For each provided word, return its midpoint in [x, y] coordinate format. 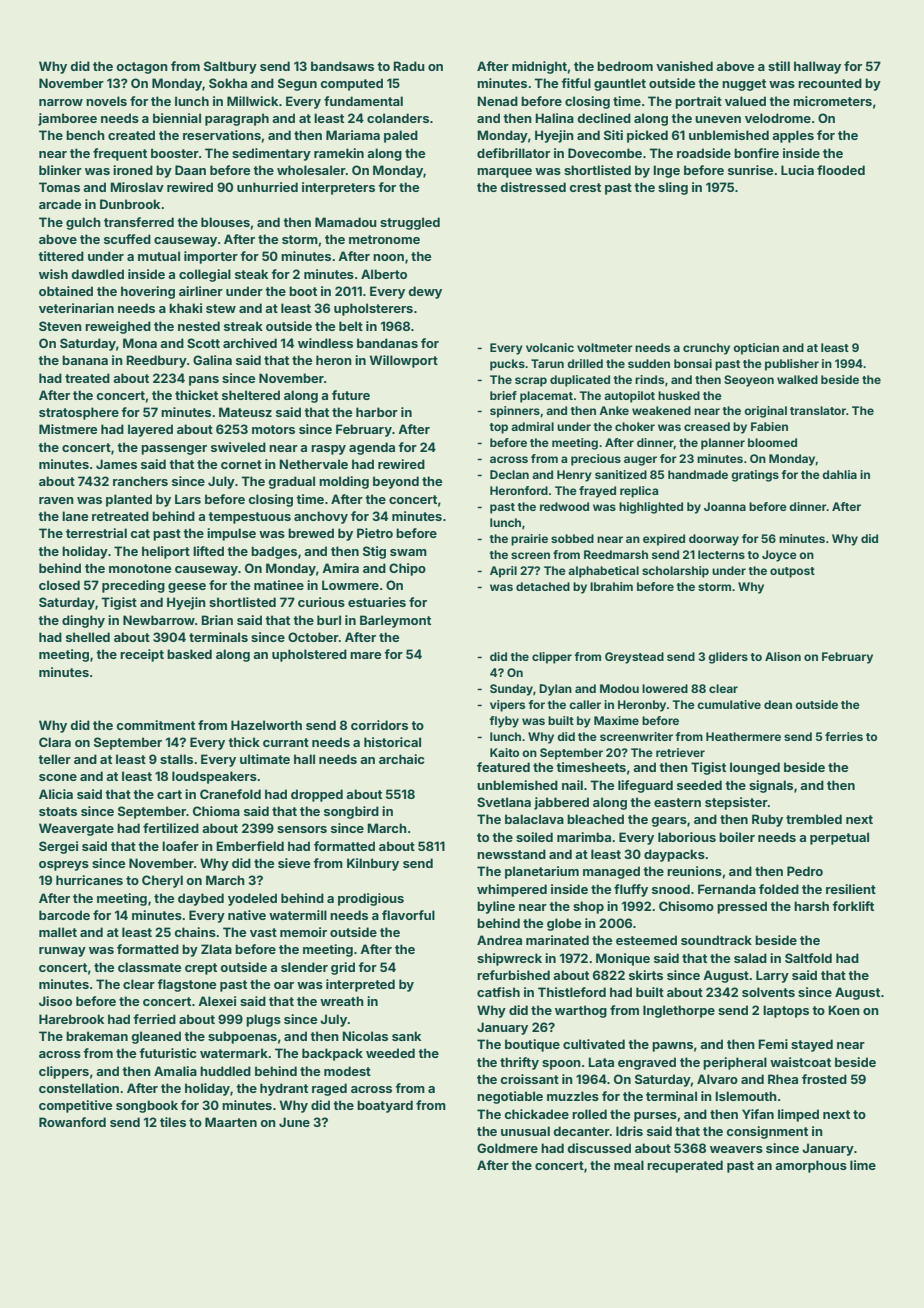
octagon [142, 68]
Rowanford [72, 1122]
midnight [539, 67]
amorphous [811, 1166]
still [779, 66]
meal [629, 1165]
